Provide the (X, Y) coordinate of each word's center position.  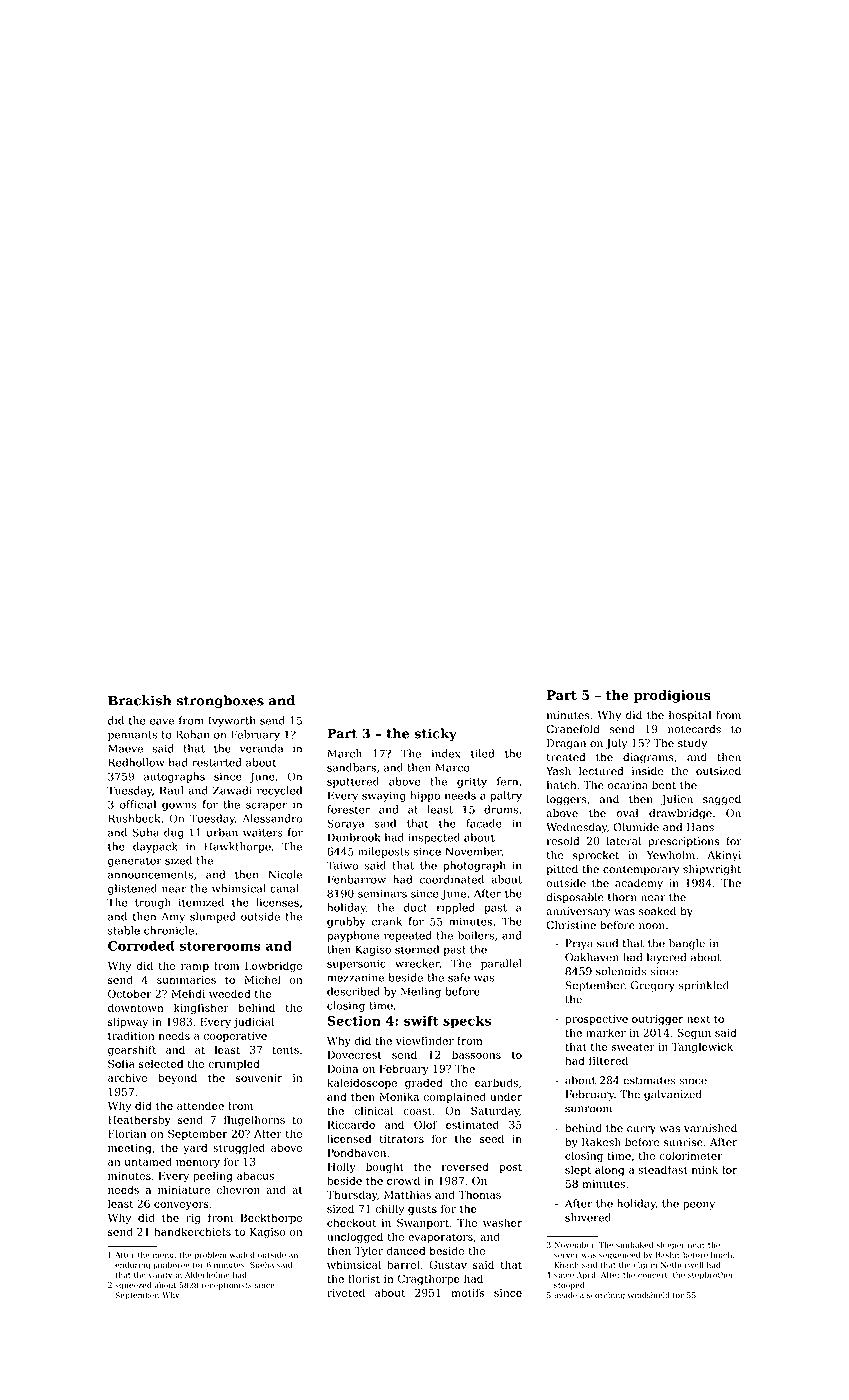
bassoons (476, 1054)
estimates (649, 1080)
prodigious (672, 696)
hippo (425, 796)
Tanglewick (702, 1047)
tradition (131, 1035)
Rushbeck (134, 818)
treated (566, 757)
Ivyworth (232, 721)
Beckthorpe (271, 1218)
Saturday (495, 1111)
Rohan (193, 734)
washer (502, 1222)
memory (198, 1164)
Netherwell (682, 1265)
